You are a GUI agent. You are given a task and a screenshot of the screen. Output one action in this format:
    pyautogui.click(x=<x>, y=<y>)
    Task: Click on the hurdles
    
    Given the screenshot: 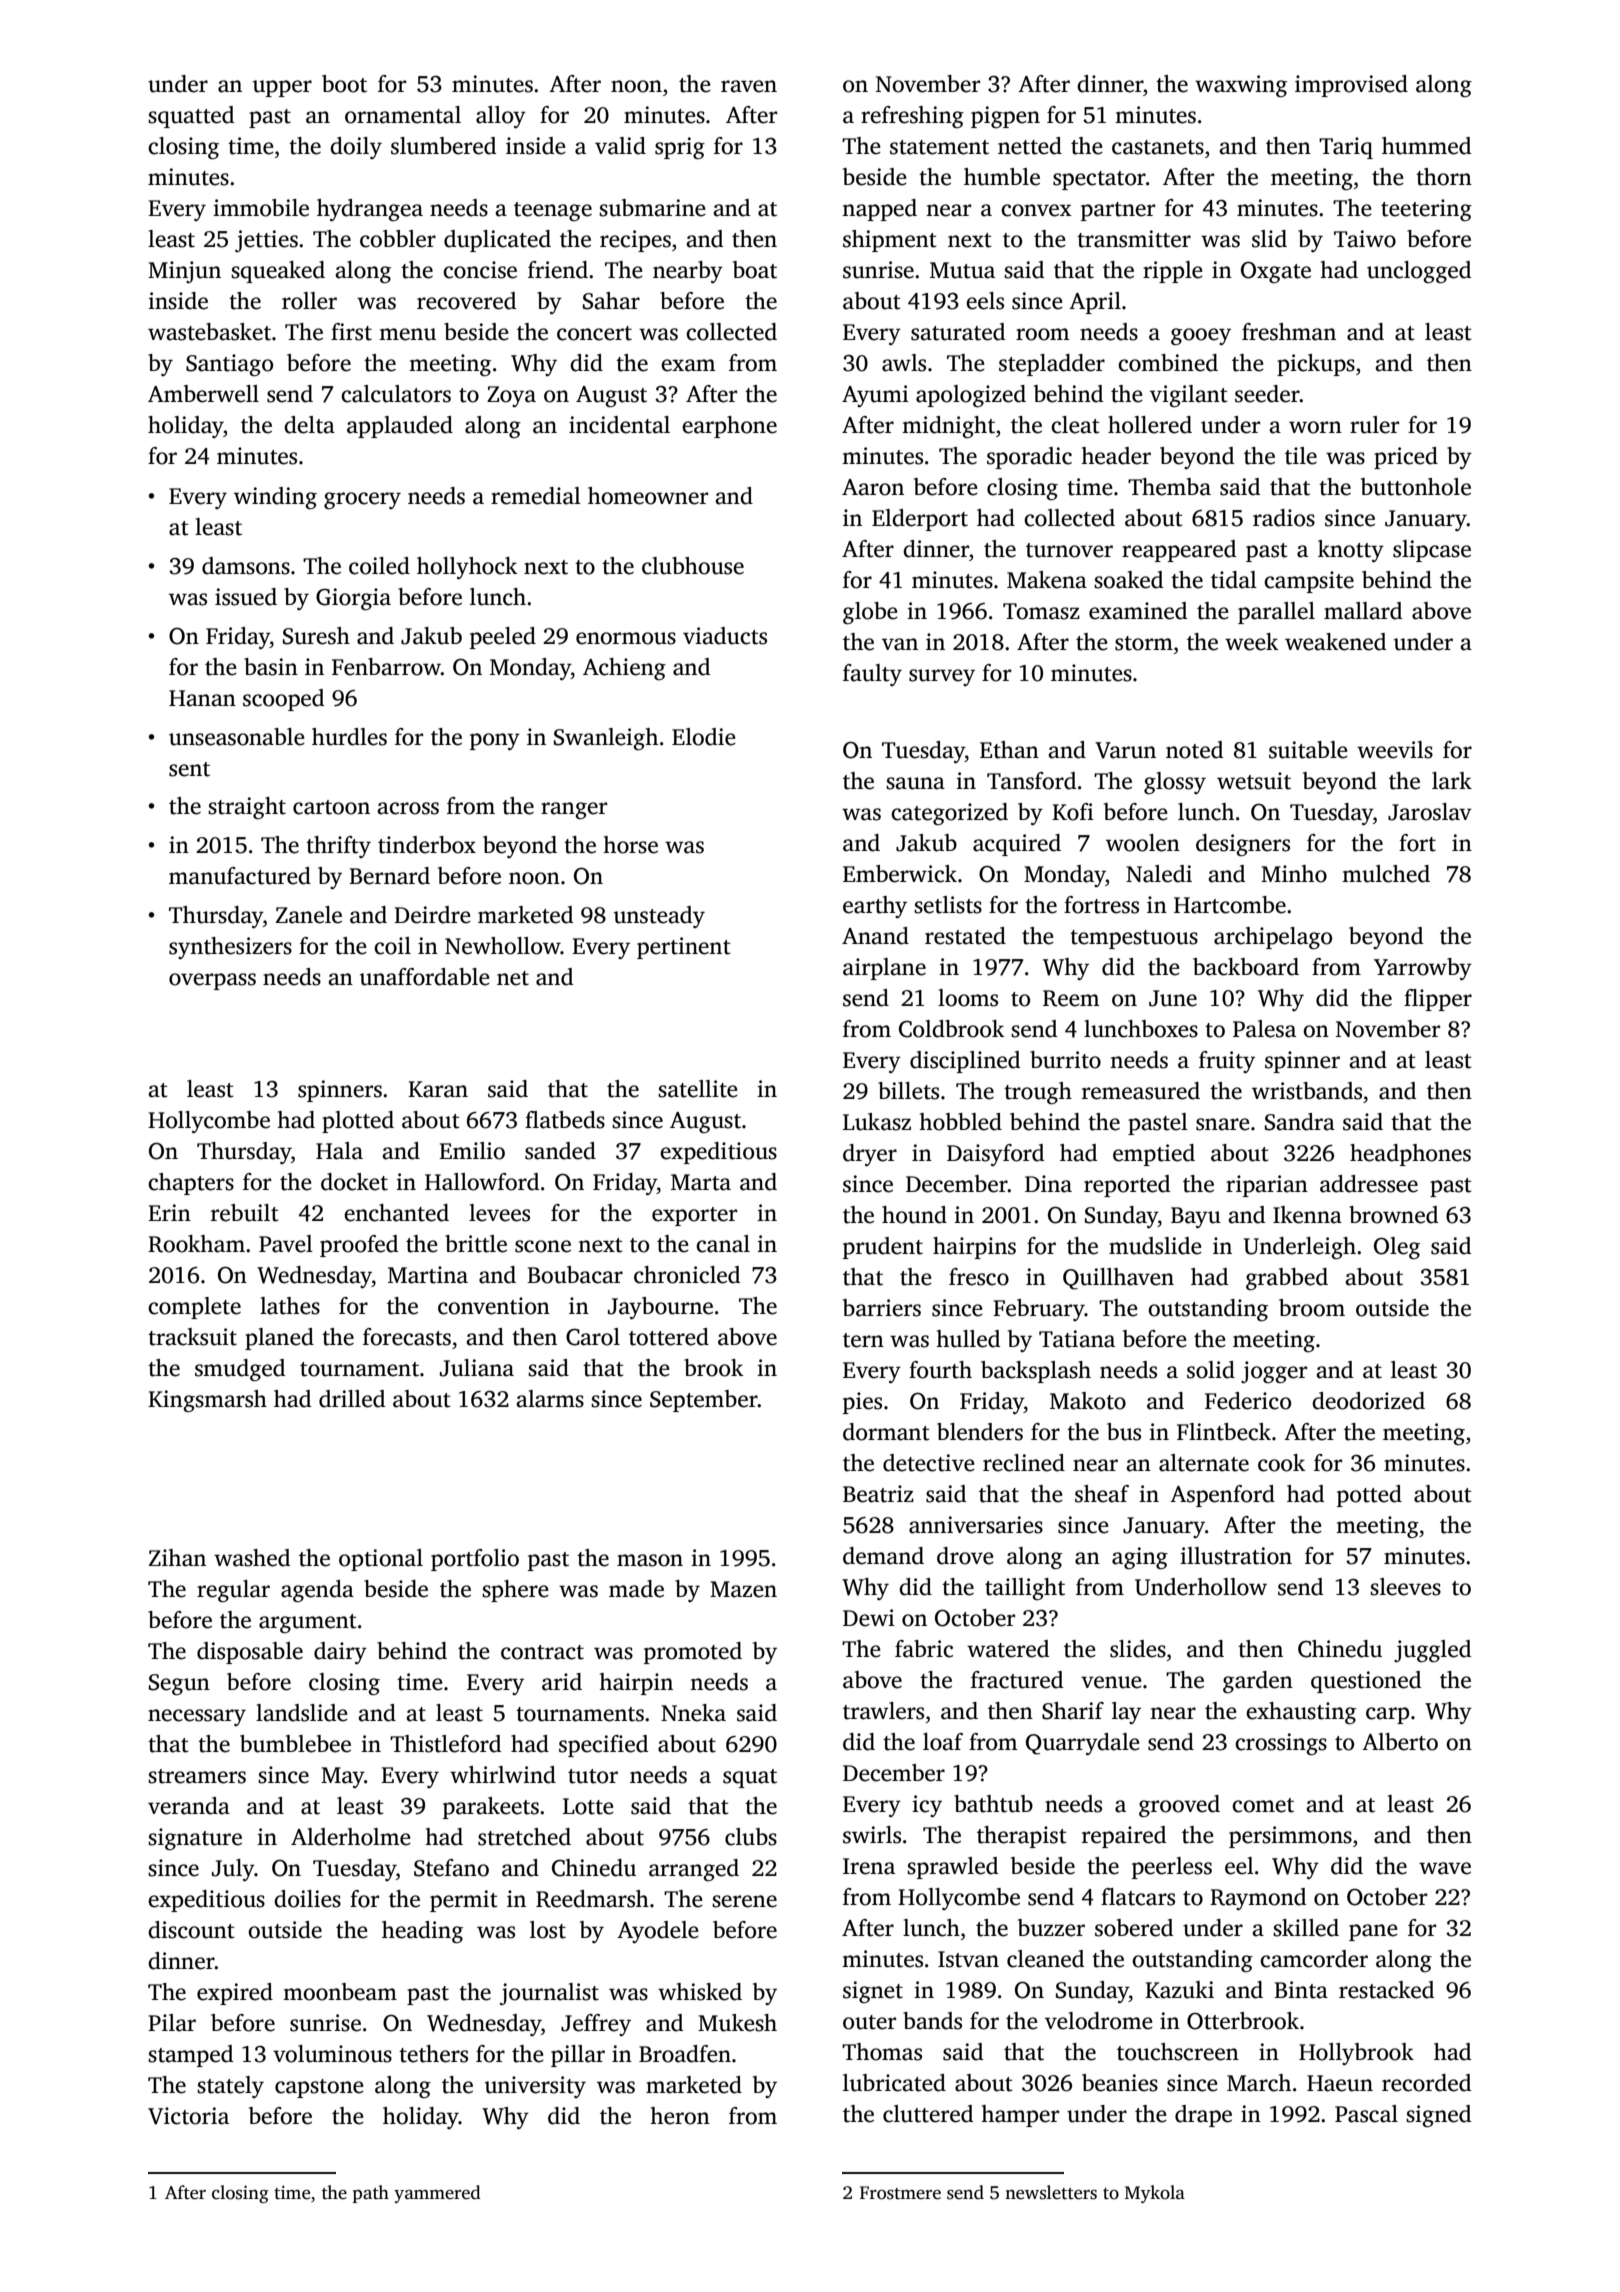 What is the action you would take?
    pyautogui.click(x=349, y=737)
